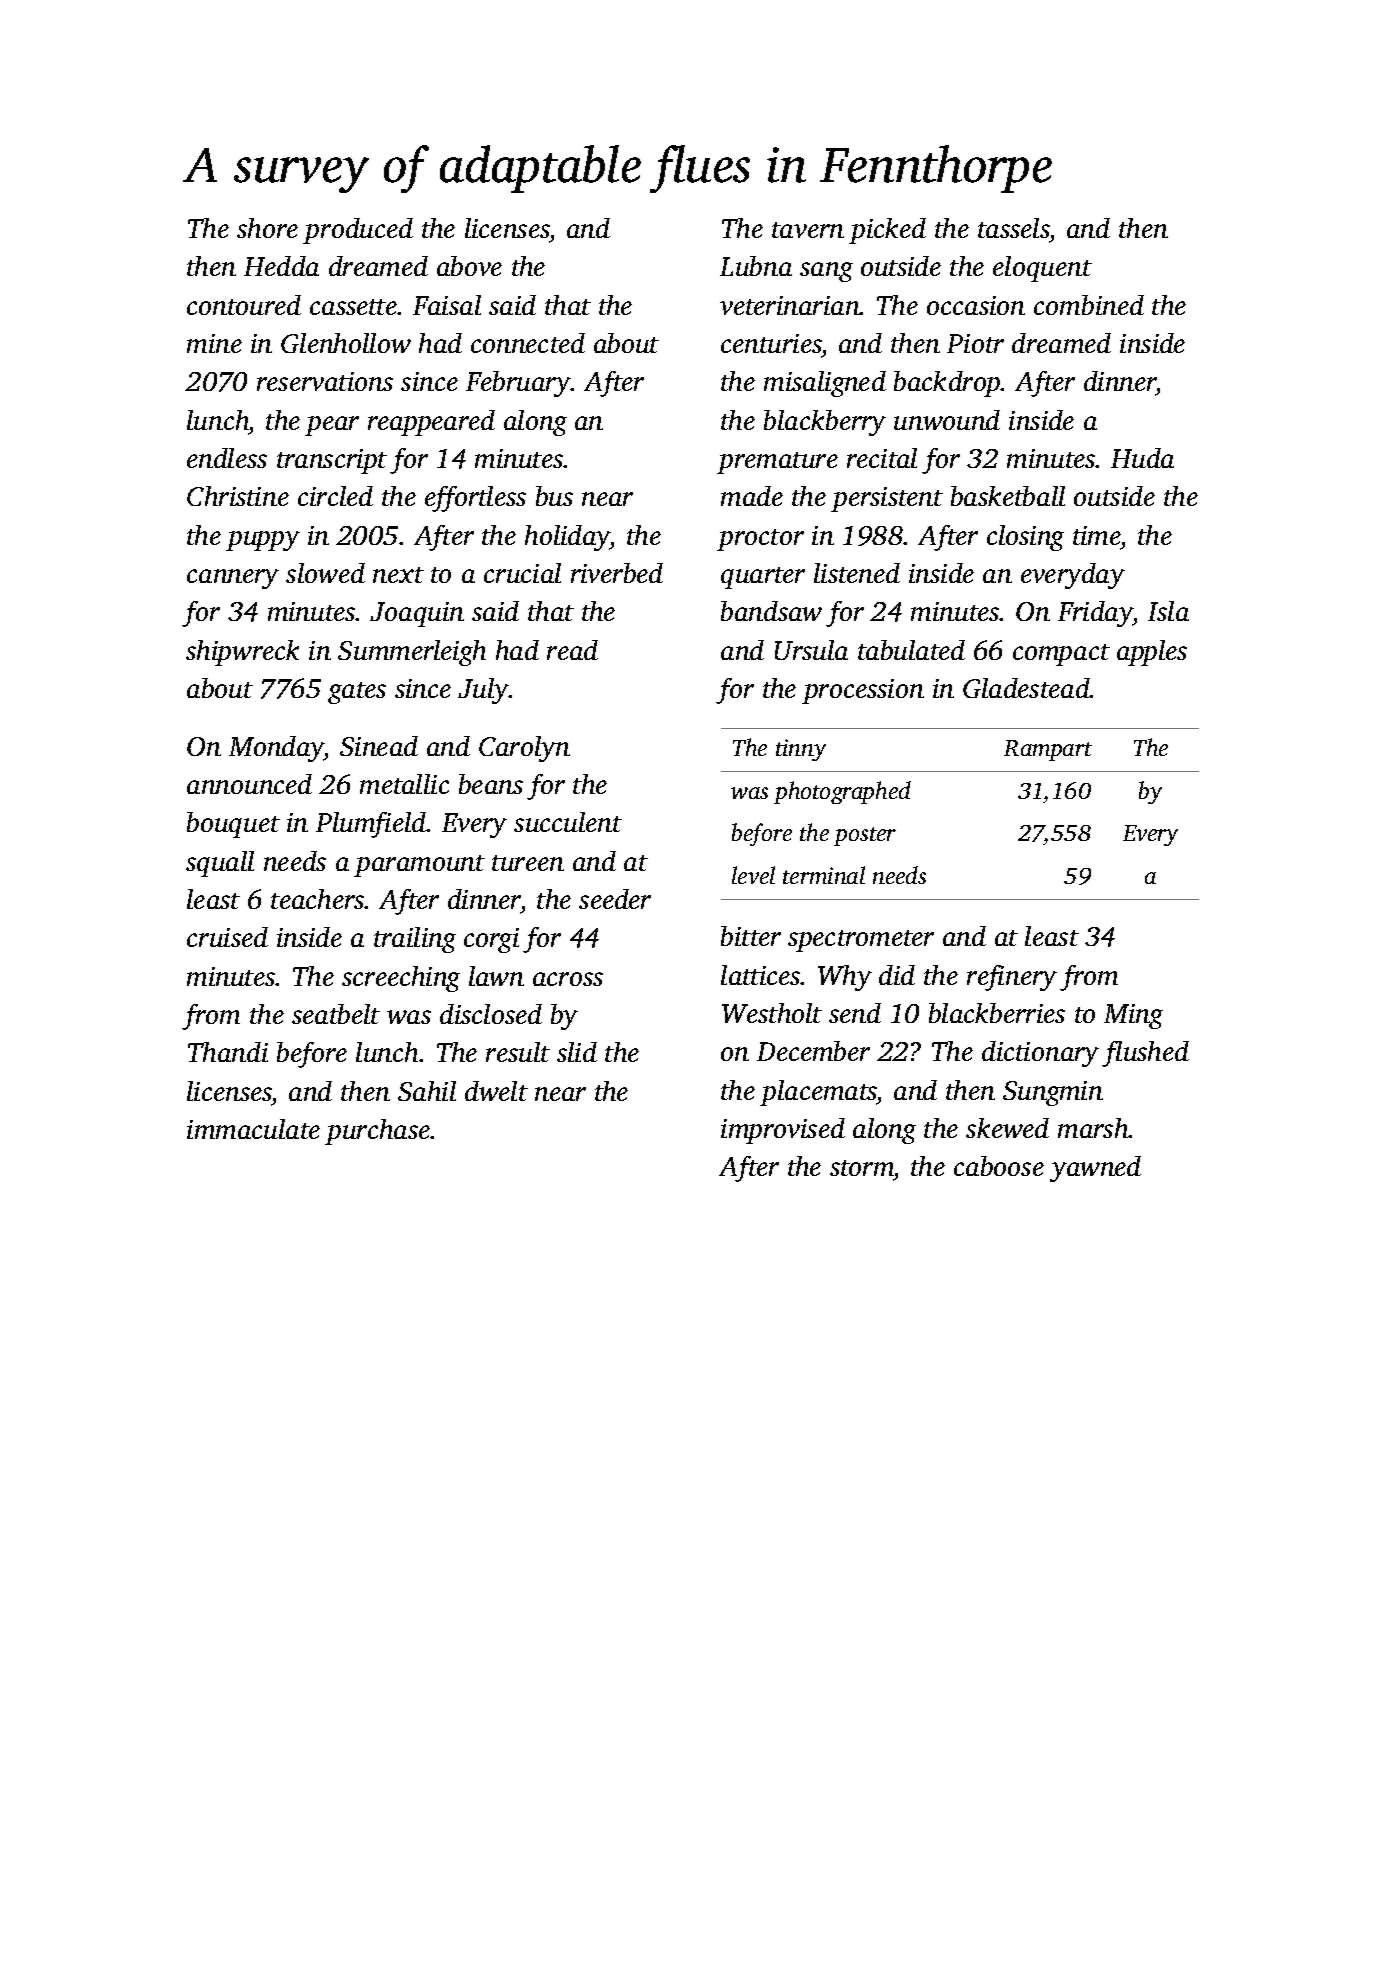 This screenshot has width=1386, height=1969. What do you see at coordinates (1168, 611) in the screenshot?
I see `Isla` at bounding box center [1168, 611].
